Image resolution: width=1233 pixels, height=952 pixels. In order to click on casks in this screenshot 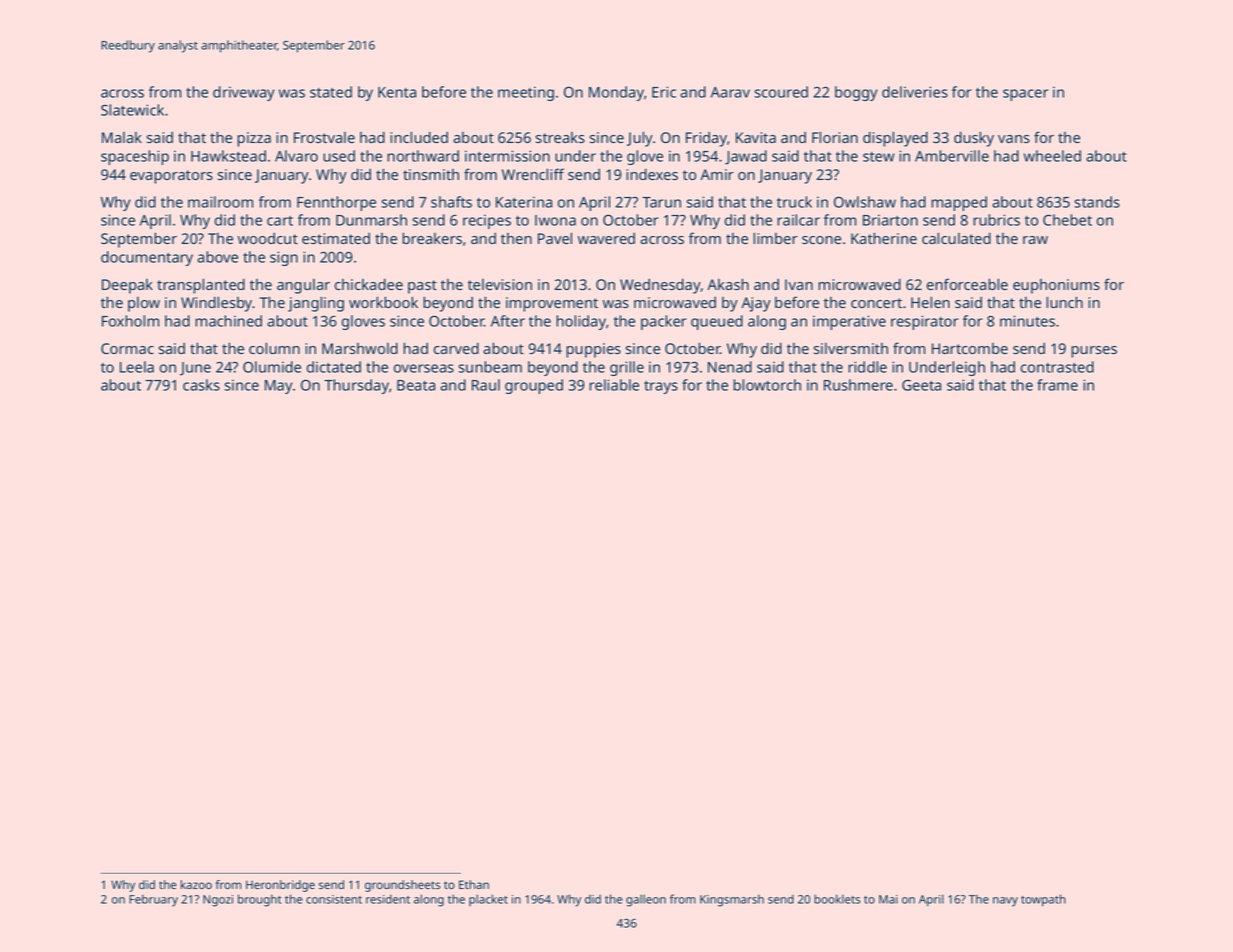, I will do `click(201, 385)`.
